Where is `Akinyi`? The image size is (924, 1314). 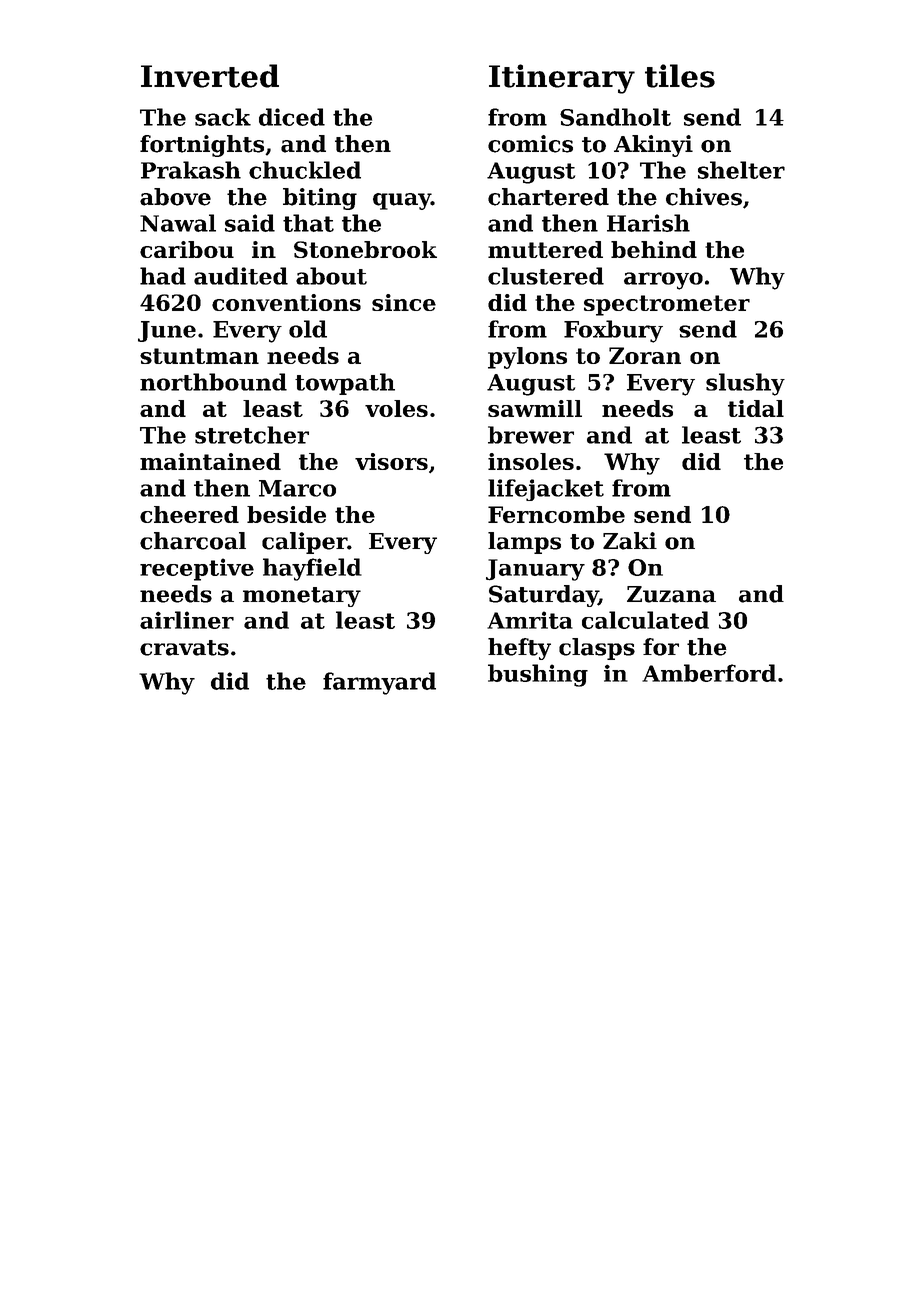 Akinyi is located at coordinates (653, 146).
